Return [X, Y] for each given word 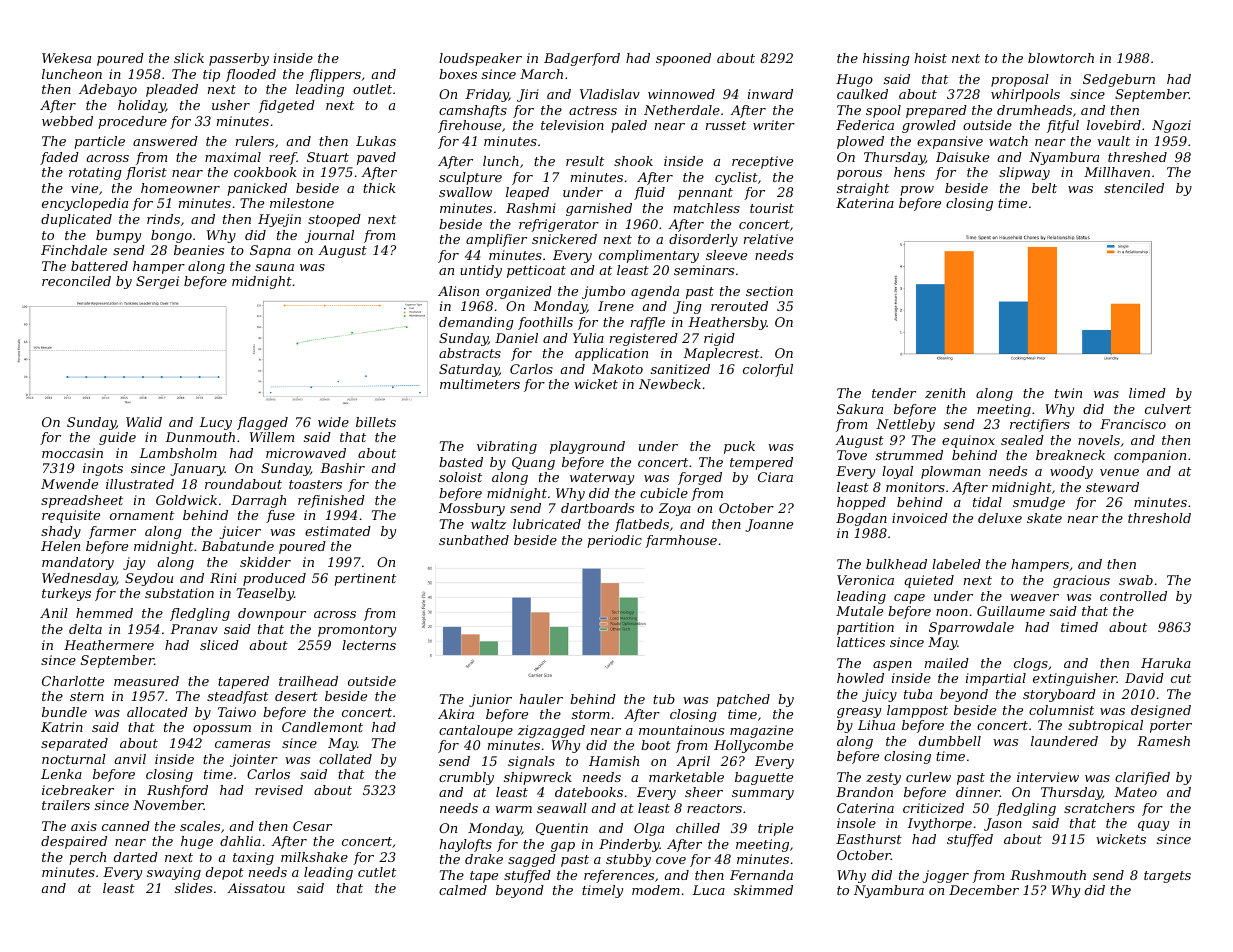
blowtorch [1061, 58]
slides [193, 888]
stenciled [1134, 188]
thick [379, 188]
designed [1161, 711]
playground [587, 447]
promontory [357, 631]
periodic [614, 541]
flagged [262, 423]
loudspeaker [480, 59]
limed [1147, 393]
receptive [762, 162]
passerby [239, 59]
